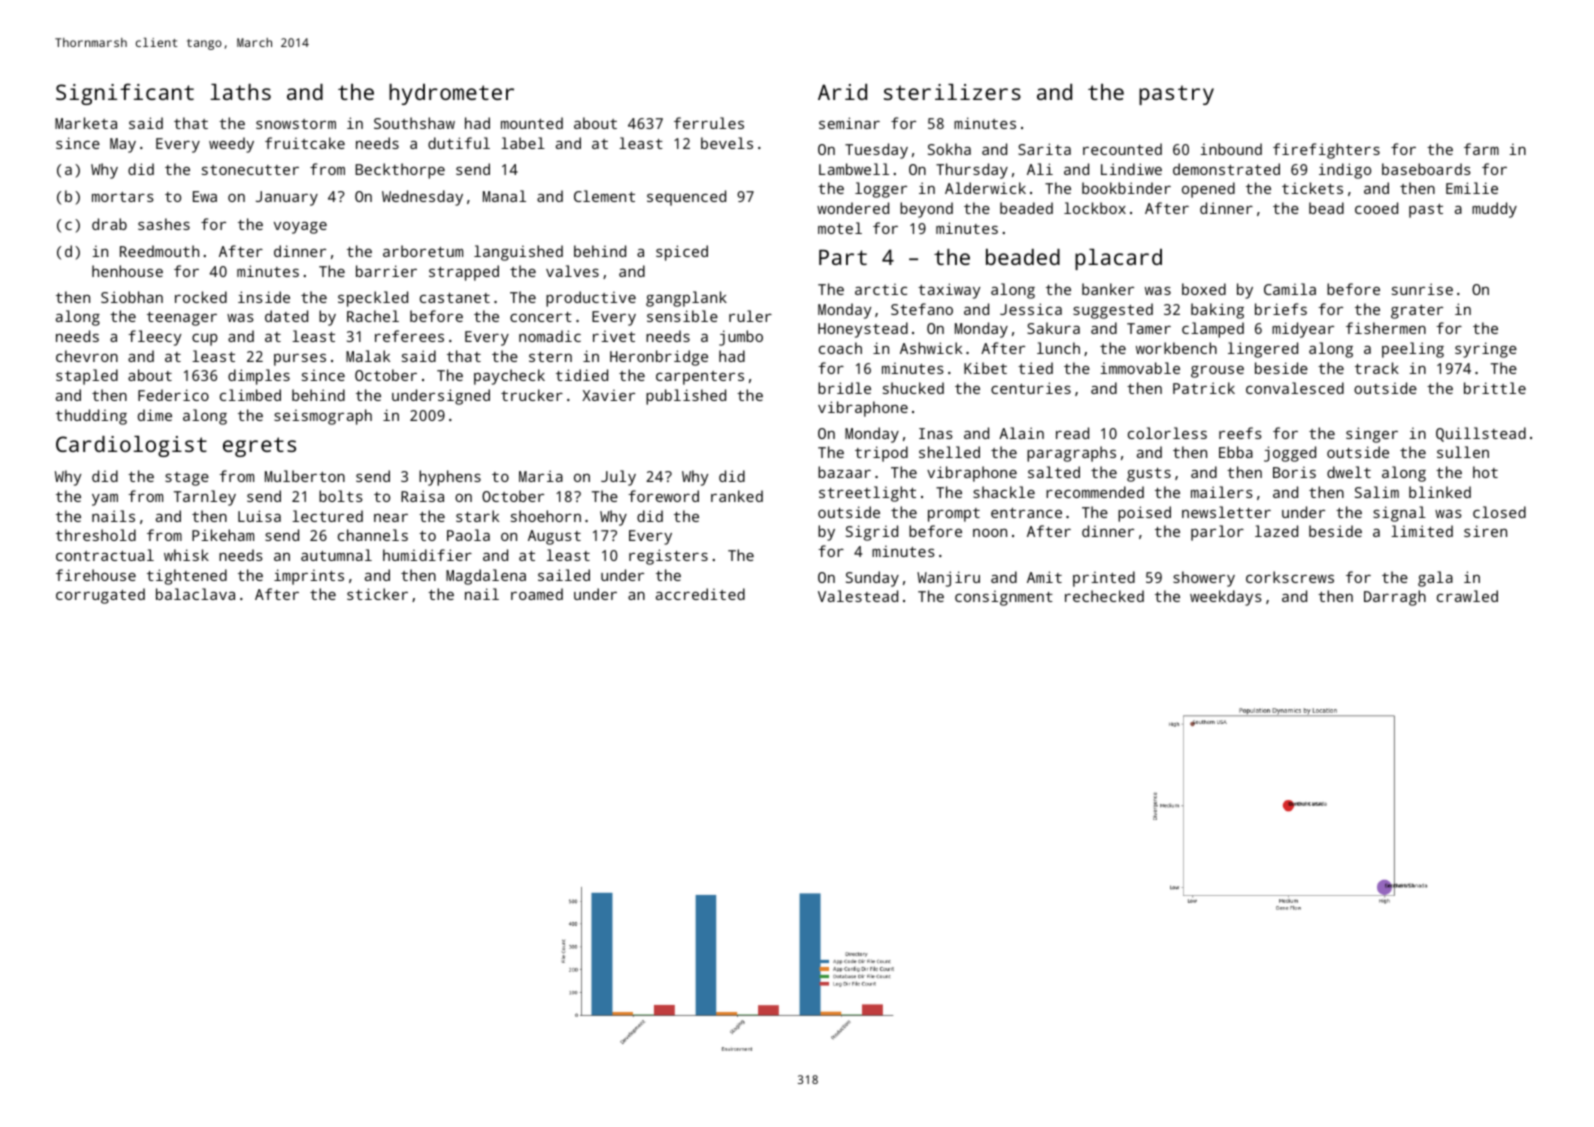  I want to click on ruler, so click(750, 316).
